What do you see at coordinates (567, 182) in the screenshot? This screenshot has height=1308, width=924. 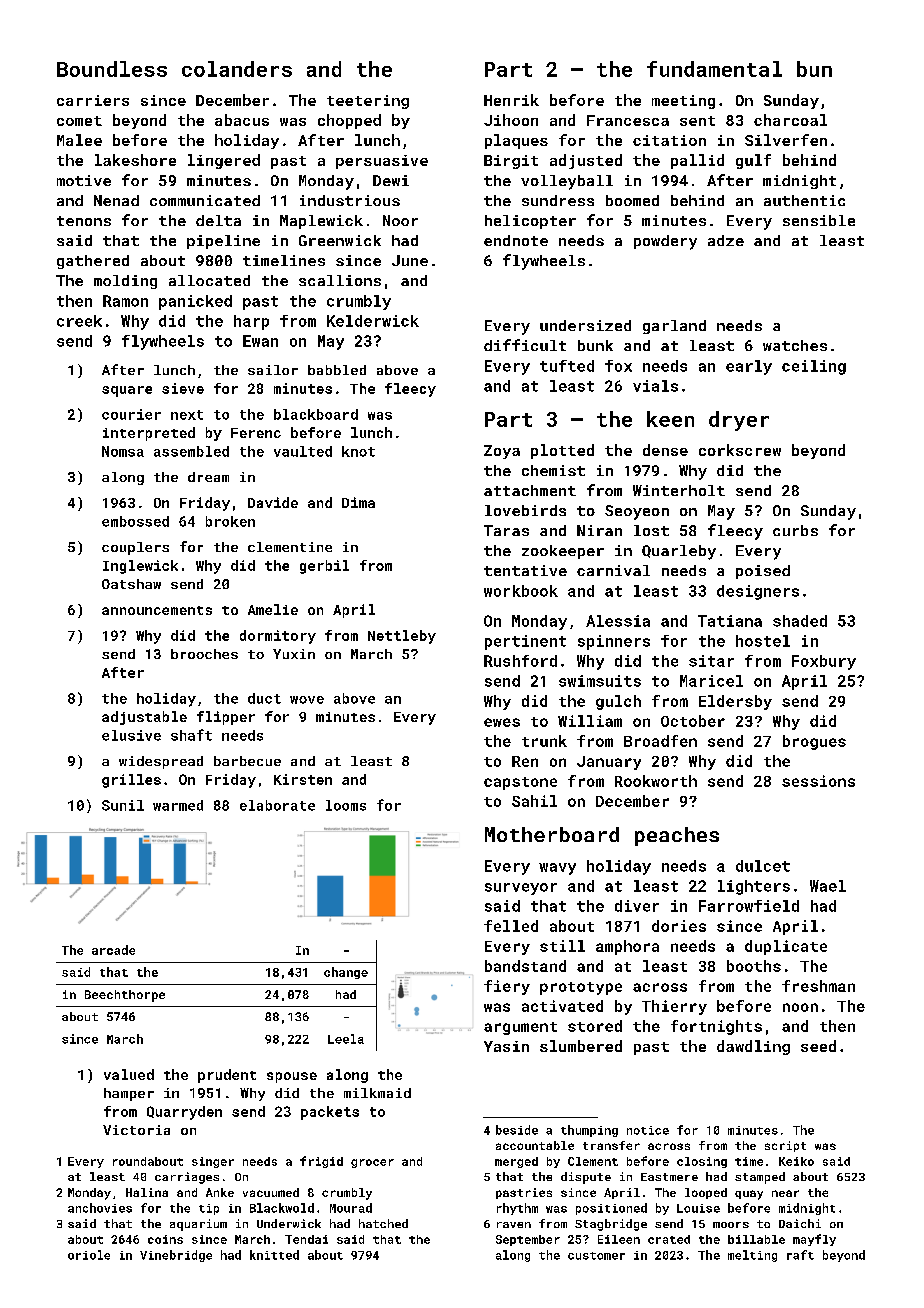 I see `volleyball` at bounding box center [567, 182].
